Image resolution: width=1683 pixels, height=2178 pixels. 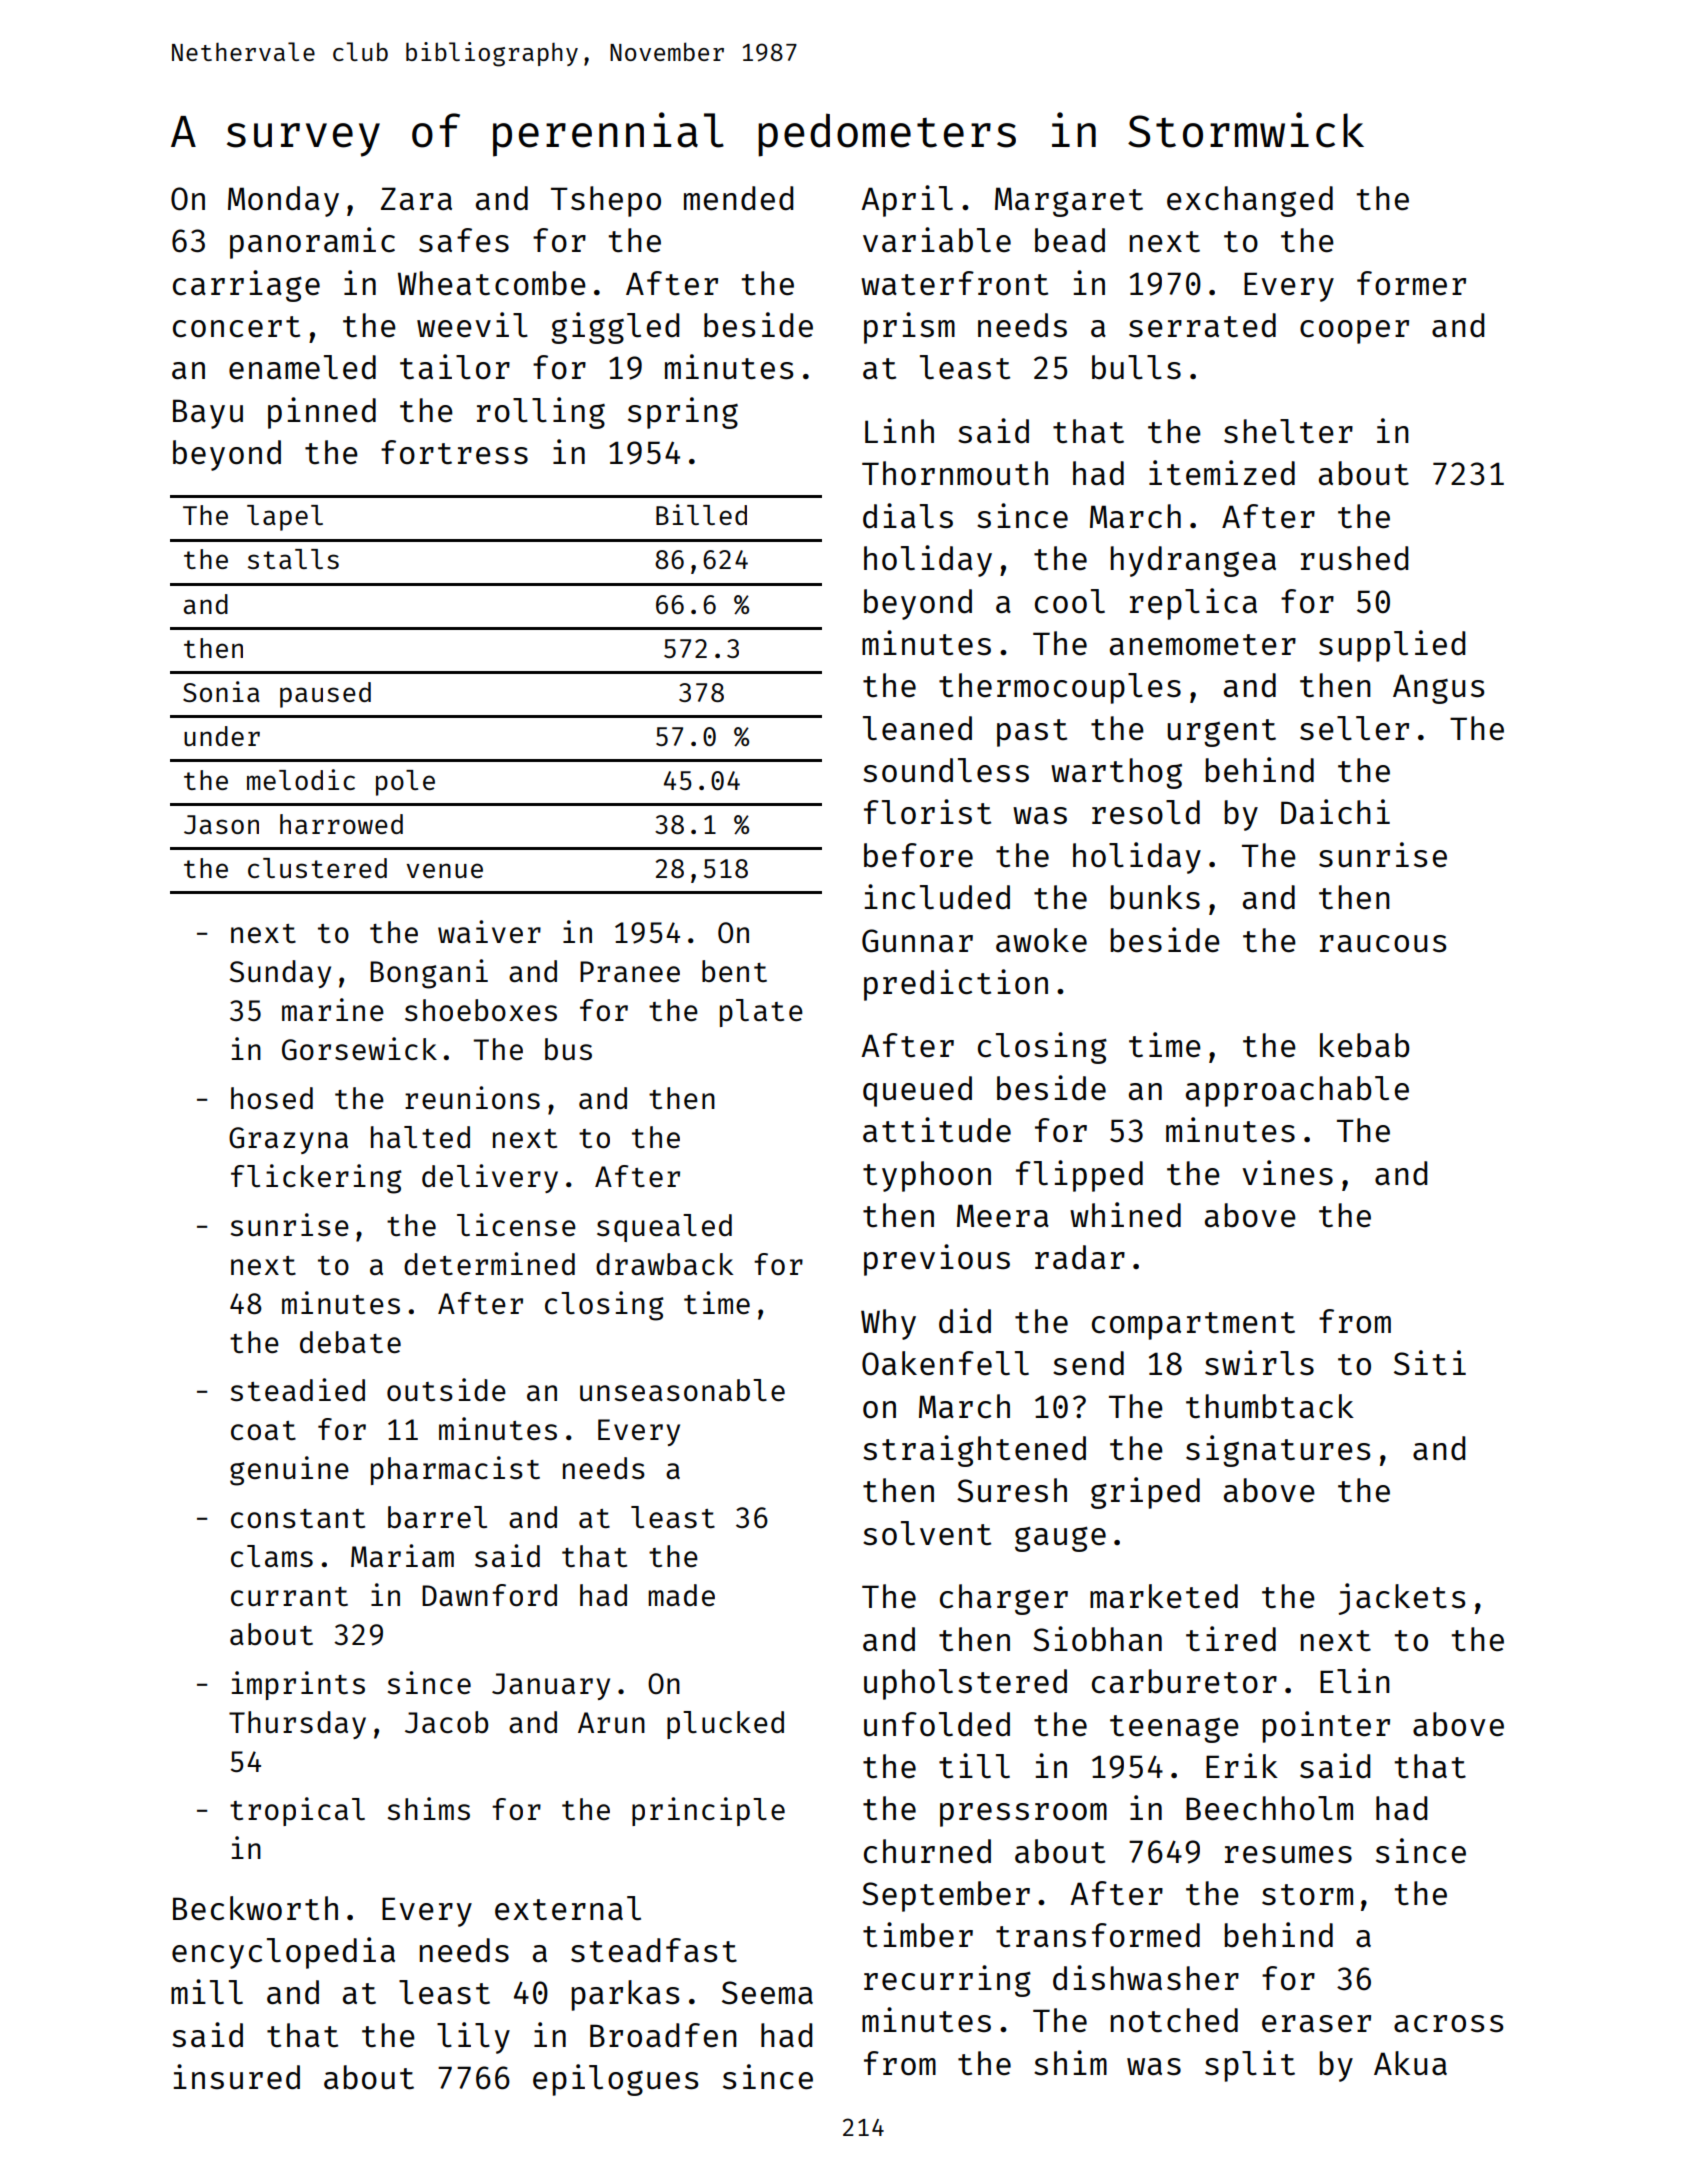 What do you see at coordinates (1430, 1363) in the screenshot?
I see `Siti` at bounding box center [1430, 1363].
